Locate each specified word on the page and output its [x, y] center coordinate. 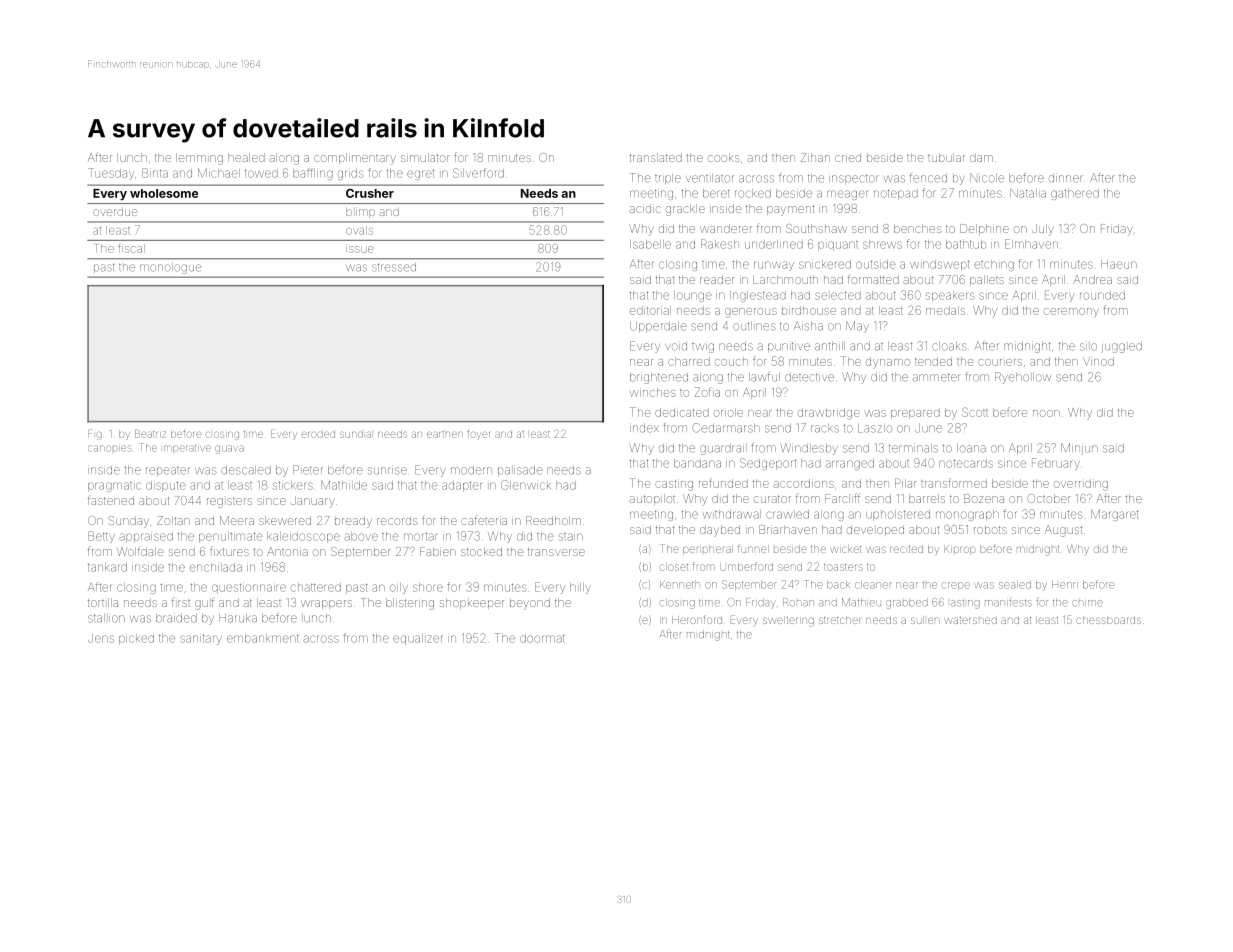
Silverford [478, 173]
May [857, 327]
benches [918, 228]
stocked [481, 551]
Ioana [971, 448]
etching [994, 265]
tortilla [103, 602]
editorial [650, 310]
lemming [199, 159]
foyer [478, 435]
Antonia [287, 551]
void [676, 346]
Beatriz [150, 434]
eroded [318, 434]
